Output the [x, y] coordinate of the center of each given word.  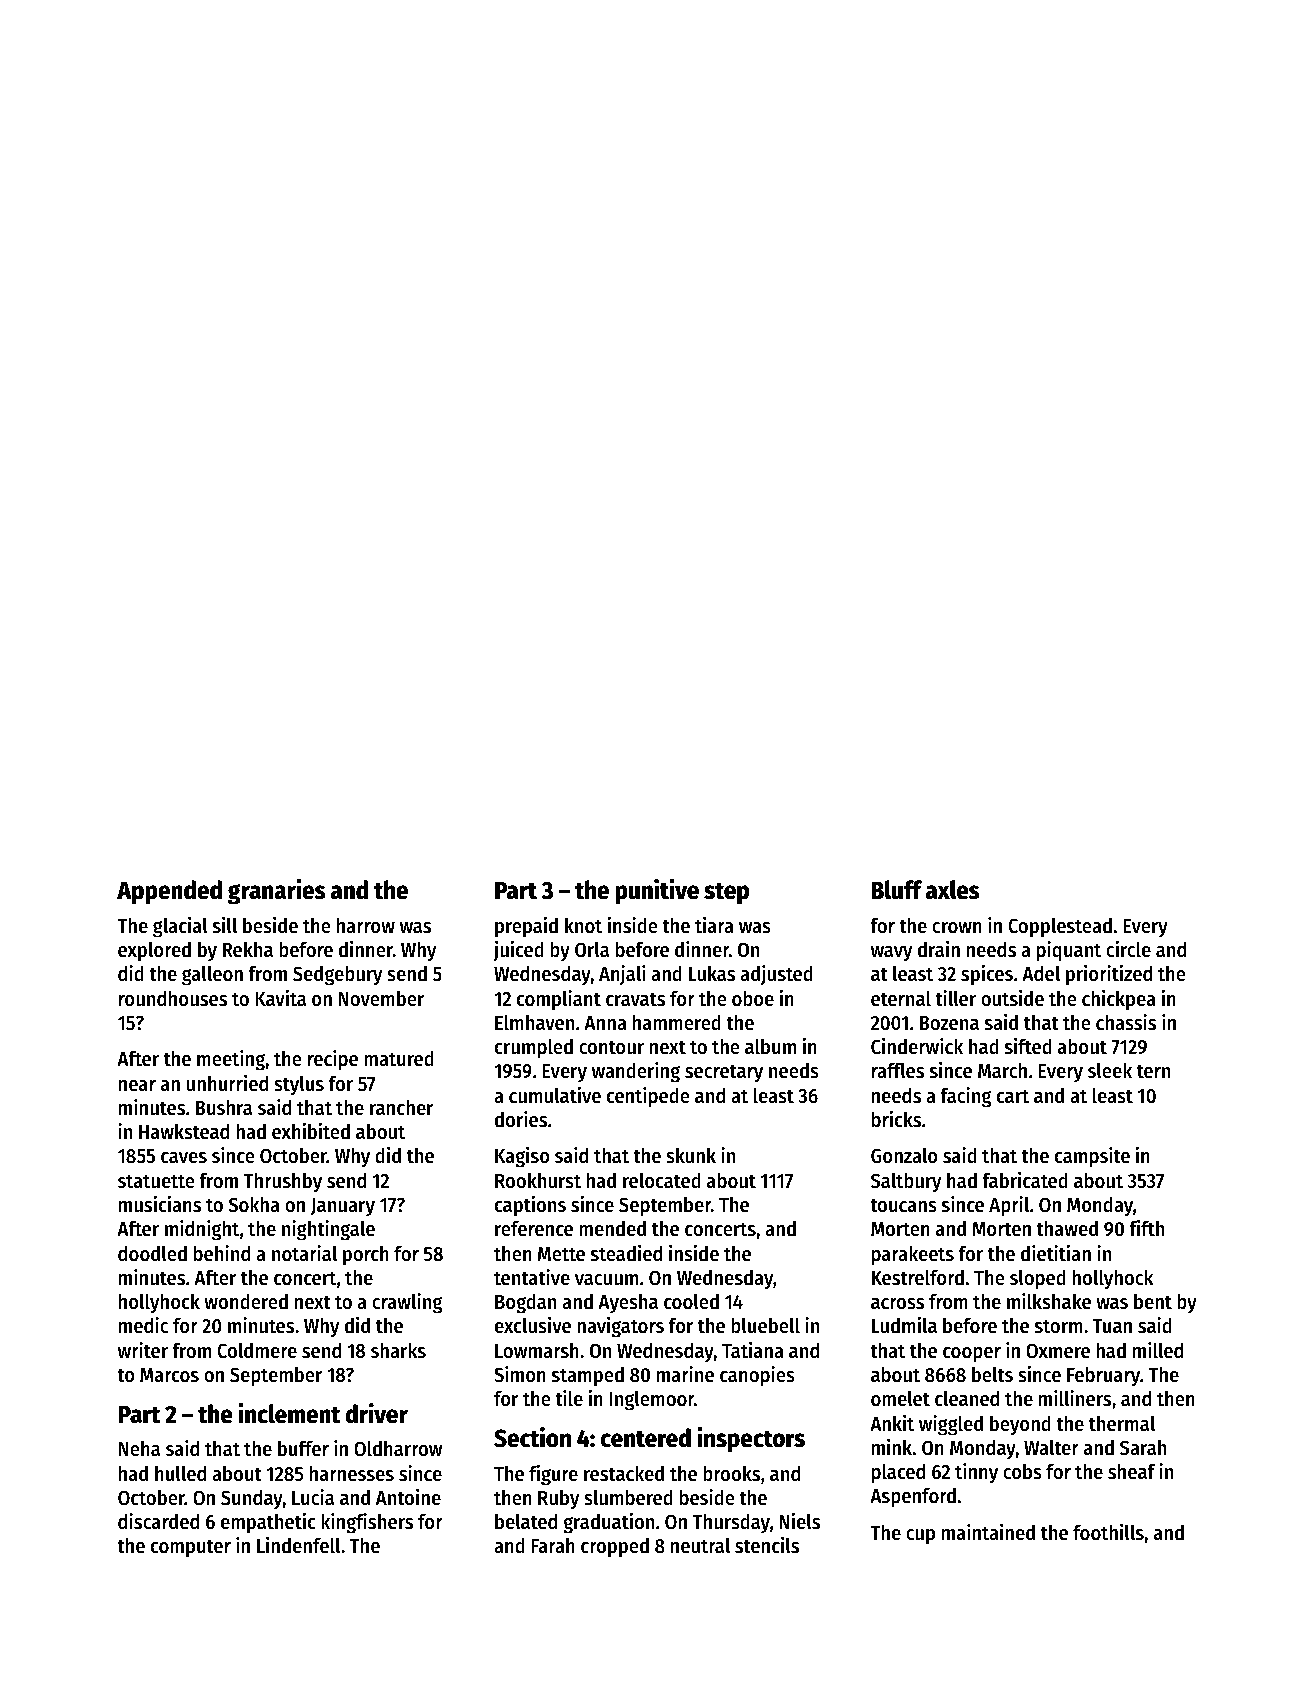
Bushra [224, 1107]
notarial [304, 1253]
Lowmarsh [537, 1350]
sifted [1028, 1046]
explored [154, 951]
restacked [624, 1473]
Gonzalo [904, 1155]
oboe [753, 998]
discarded [158, 1521]
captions [530, 1206]
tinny [976, 1473]
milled [1158, 1350]
